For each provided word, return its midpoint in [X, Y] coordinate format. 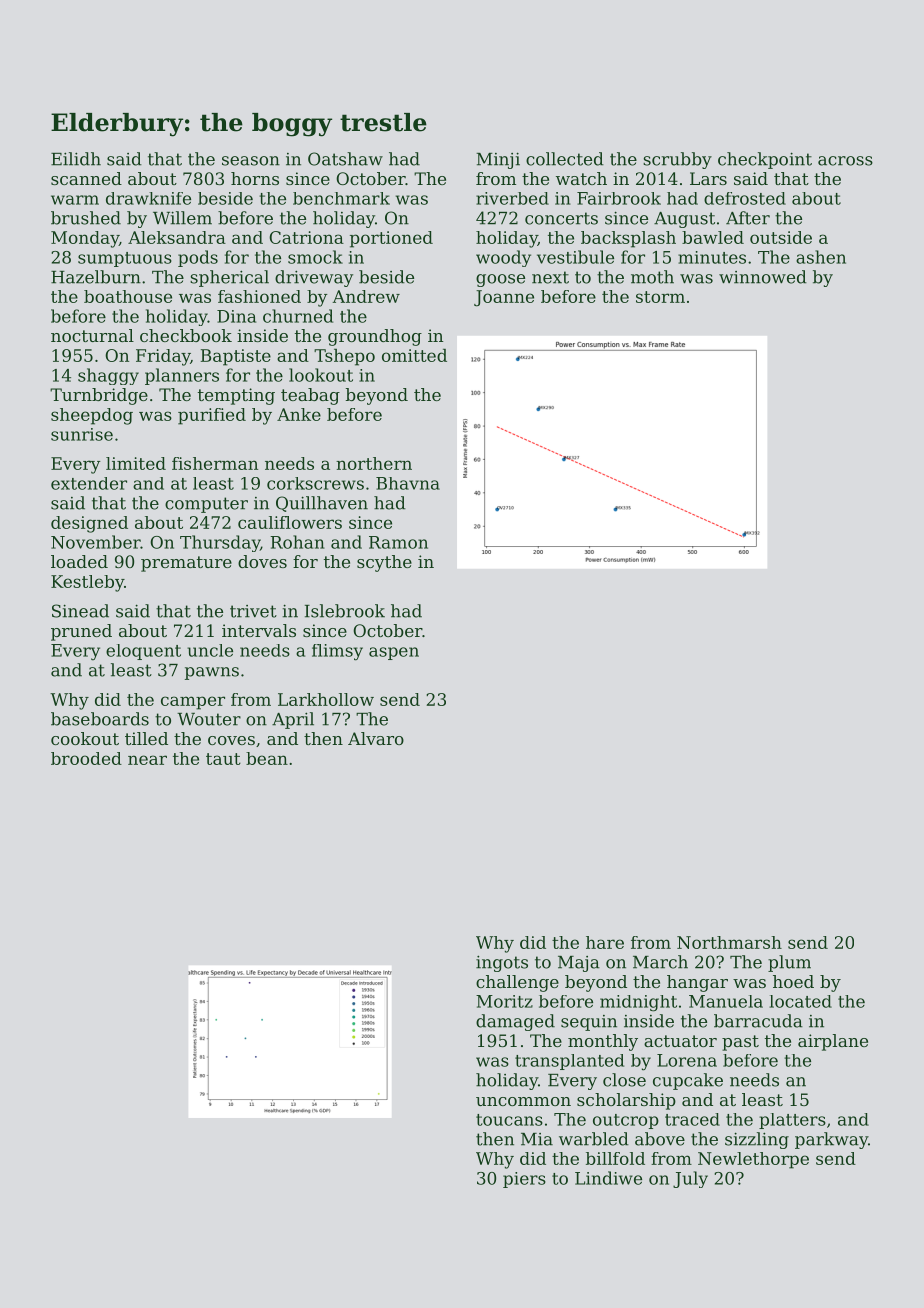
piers [524, 1180]
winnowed [763, 277]
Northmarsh [729, 942]
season [251, 161]
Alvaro [376, 738]
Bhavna [408, 483]
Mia [537, 1139]
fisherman [215, 463]
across [845, 161]
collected [565, 159]
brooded [86, 758]
